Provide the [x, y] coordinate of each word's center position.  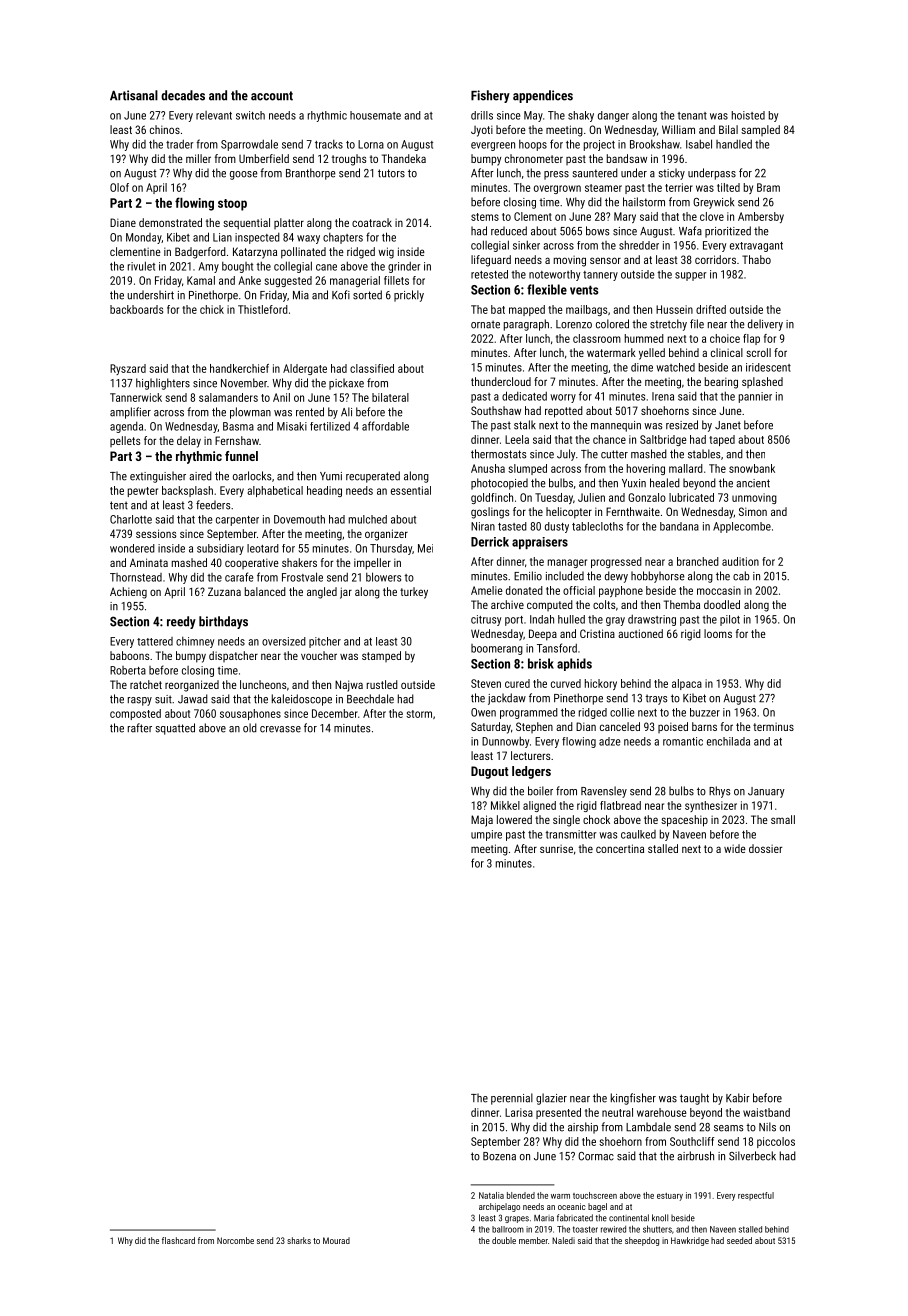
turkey [414, 593]
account [272, 96]
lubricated [691, 497]
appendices [543, 96]
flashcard [178, 1240]
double [504, 1240]
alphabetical [275, 491]
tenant [692, 116]
